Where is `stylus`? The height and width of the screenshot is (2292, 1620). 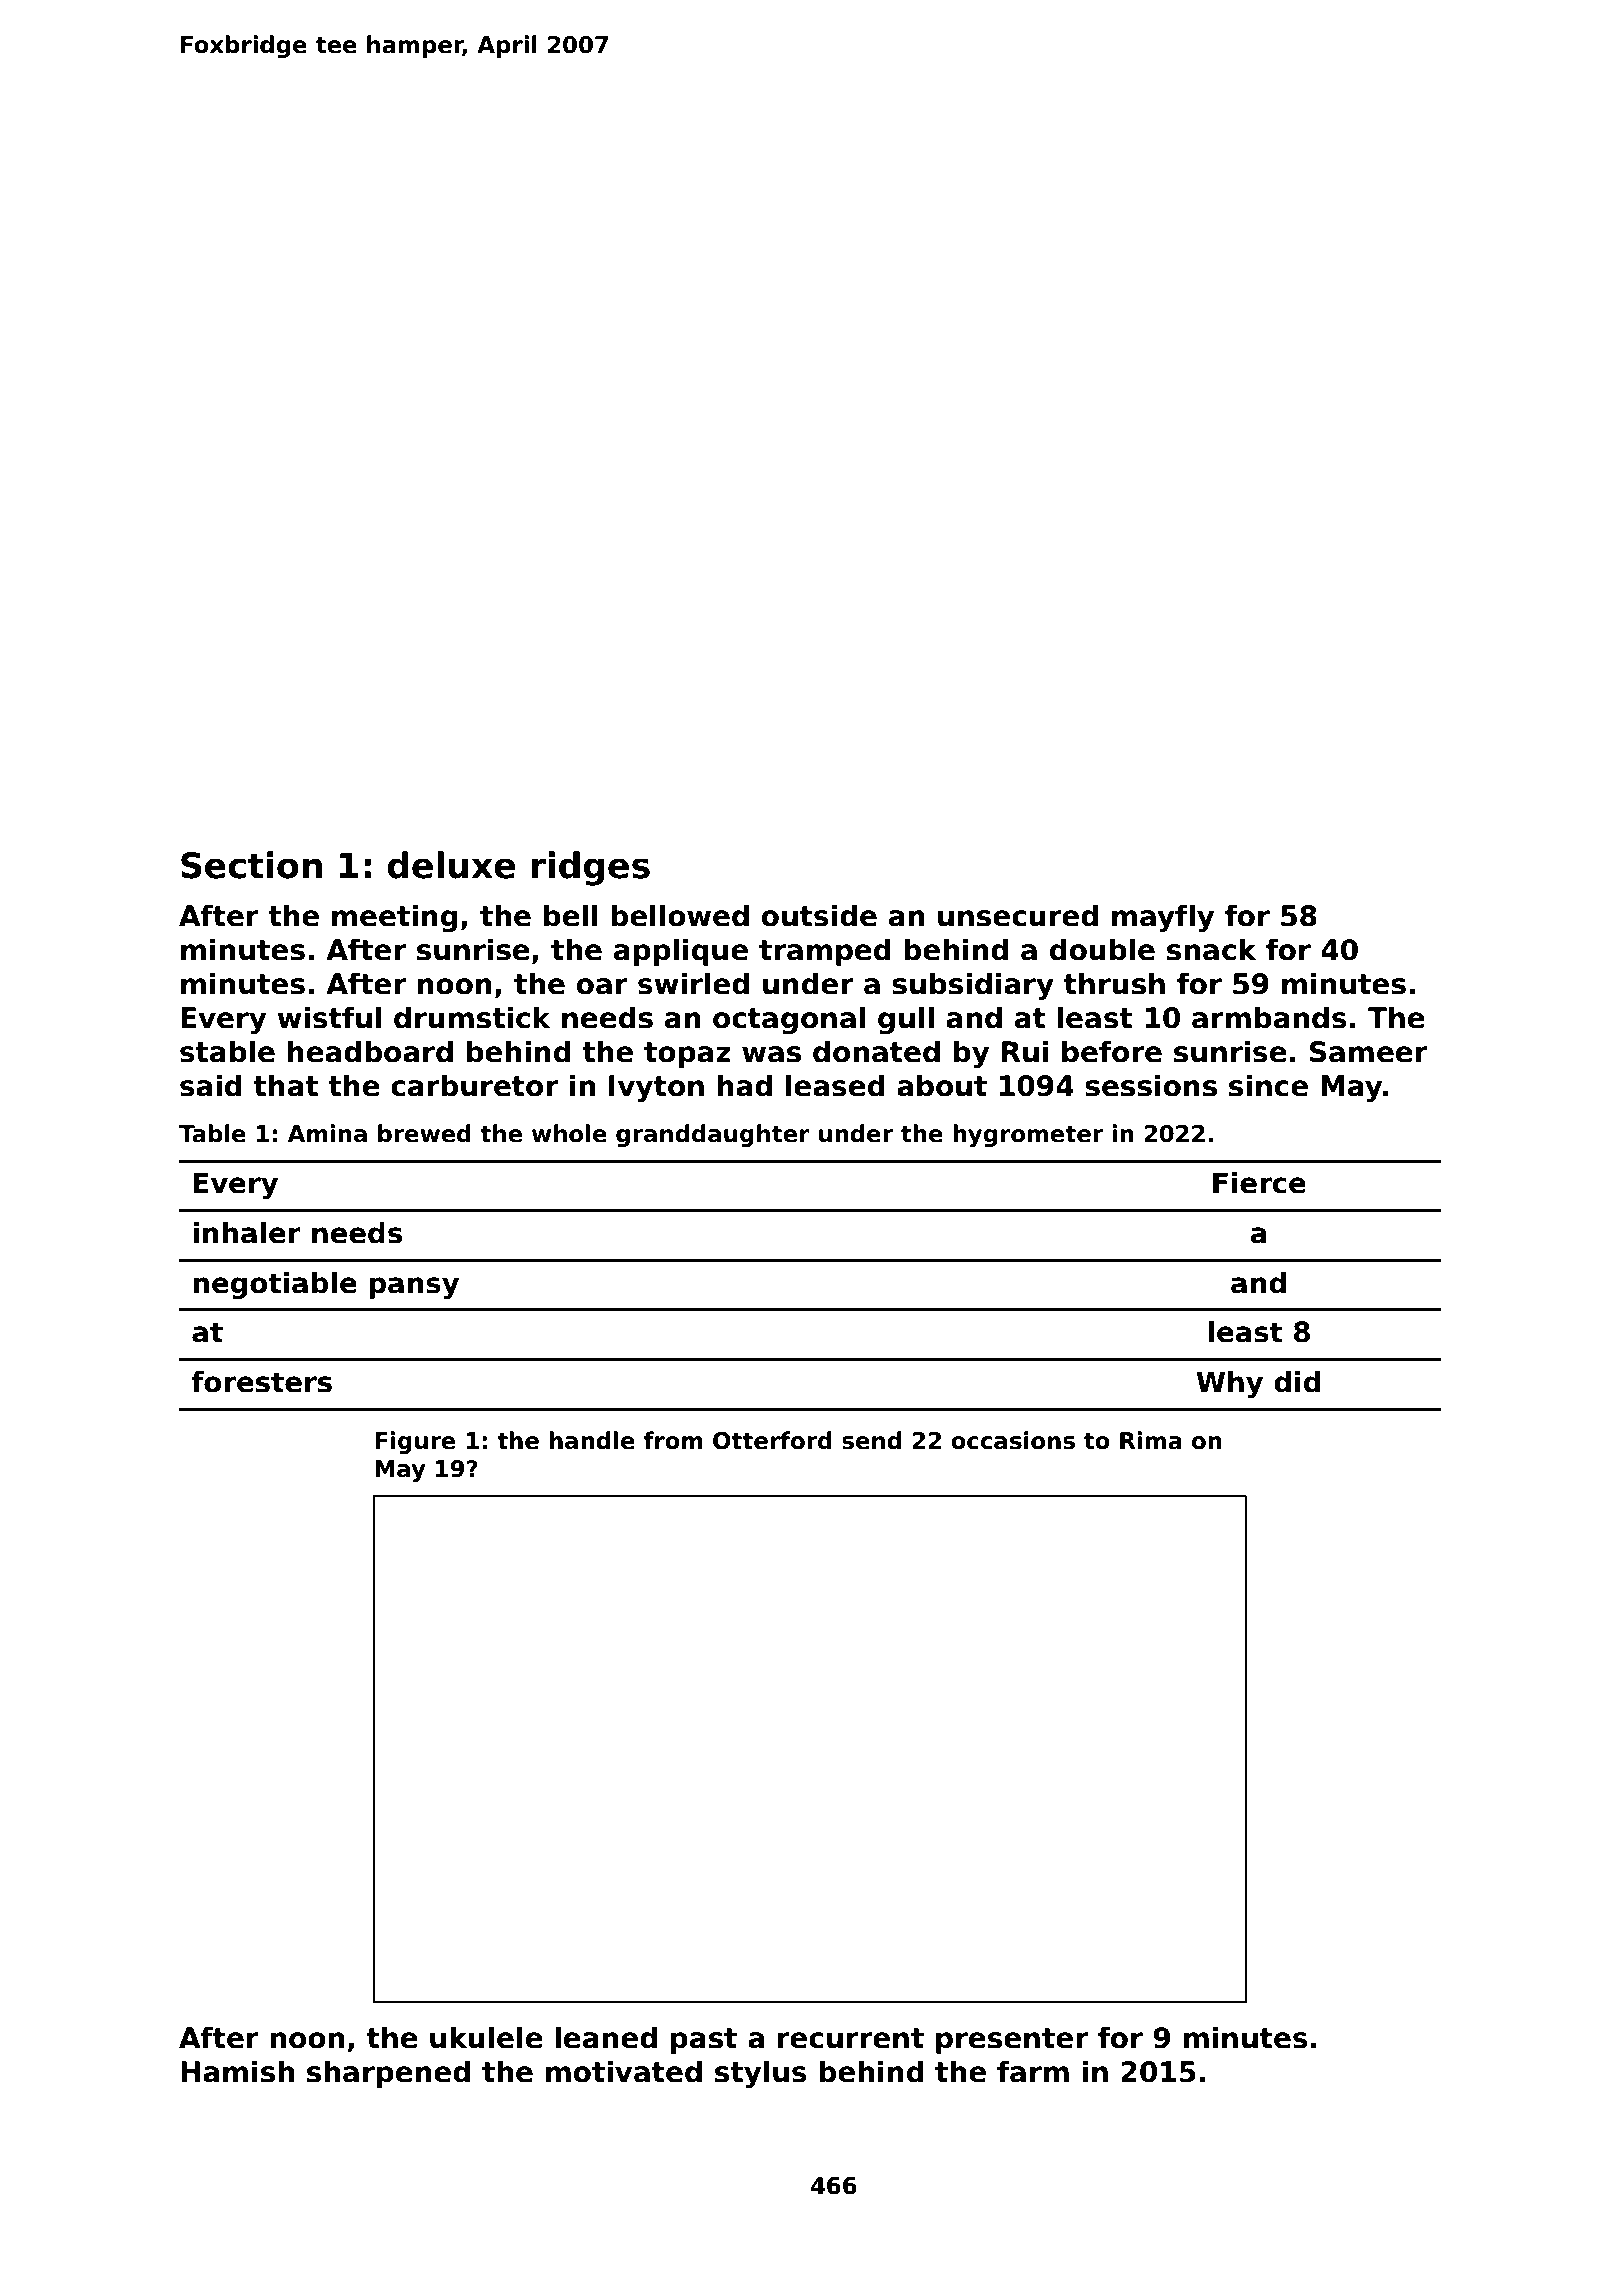 stylus is located at coordinates (761, 2074).
